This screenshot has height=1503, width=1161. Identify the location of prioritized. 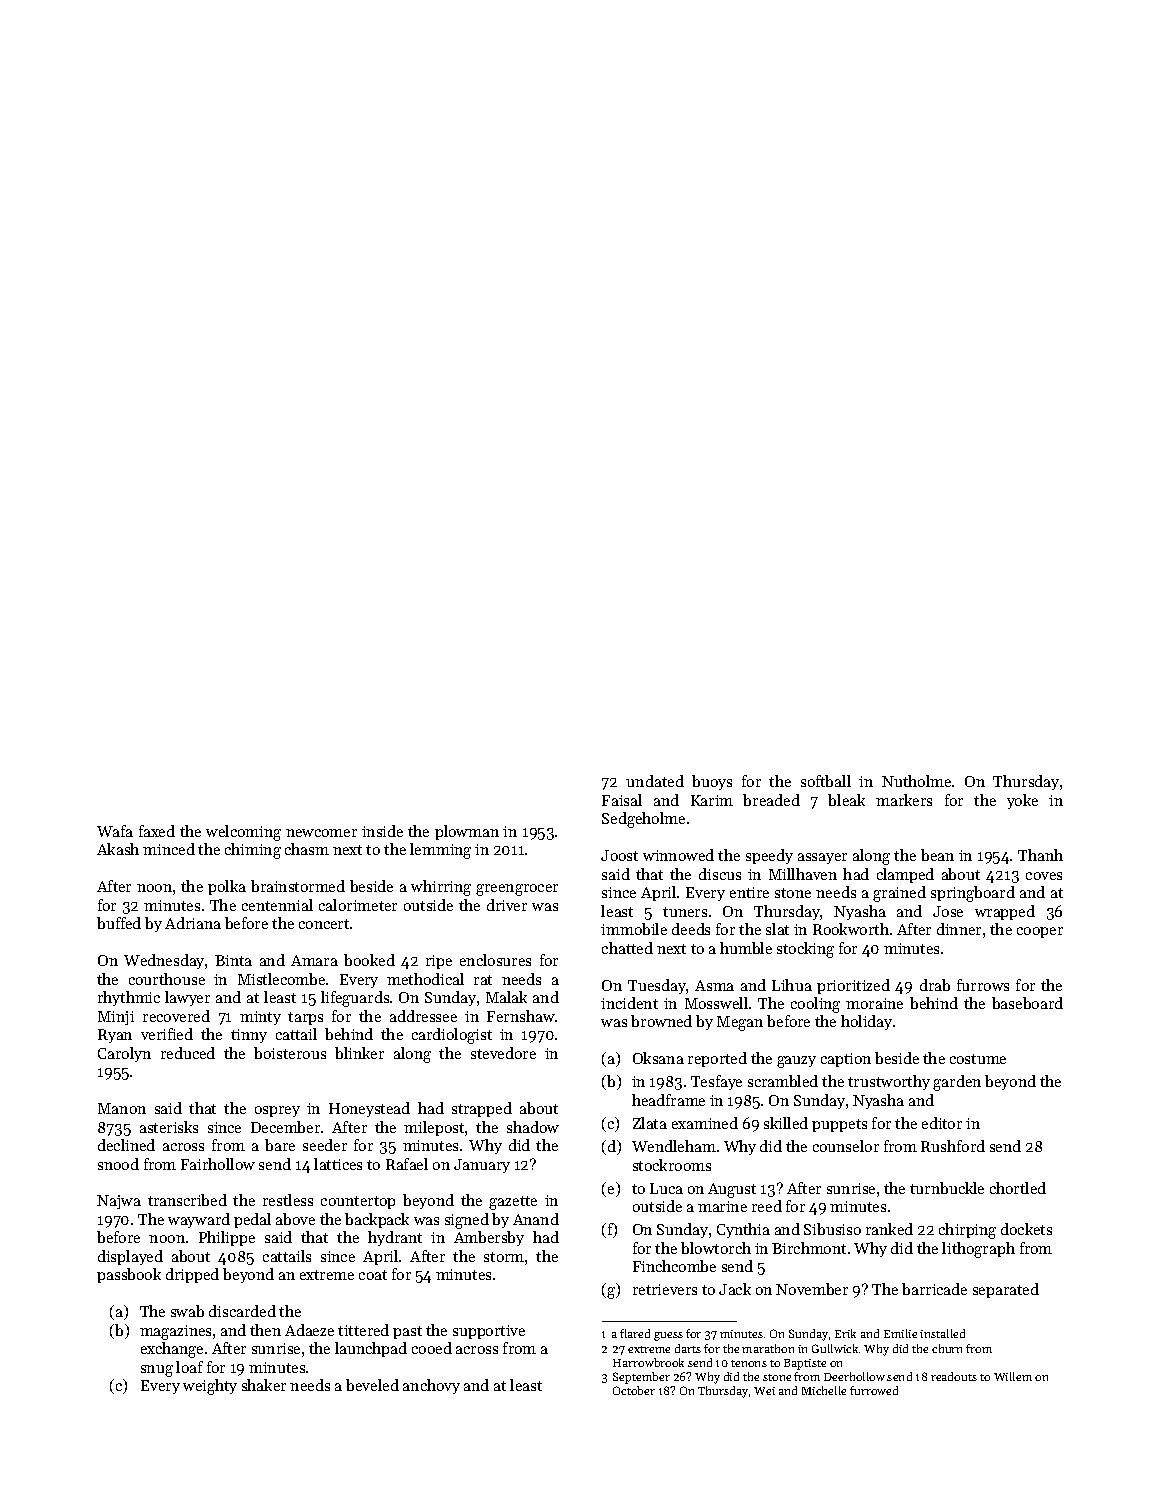
(853, 986).
